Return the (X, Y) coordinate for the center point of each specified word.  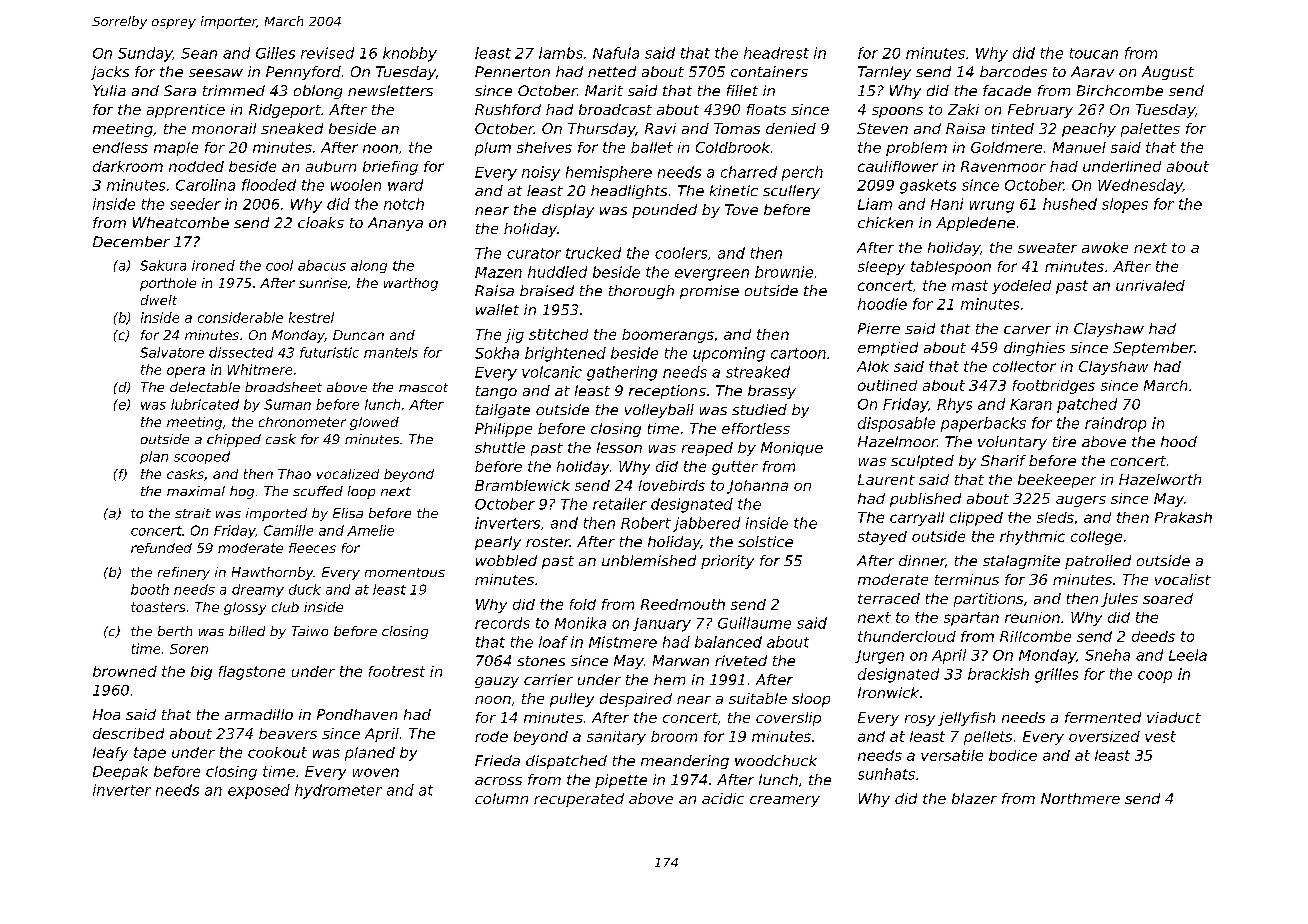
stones (541, 661)
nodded (196, 166)
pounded (664, 211)
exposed (259, 791)
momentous (405, 572)
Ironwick (888, 692)
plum (493, 149)
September (1154, 349)
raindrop (1115, 424)
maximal (196, 491)
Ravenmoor (1003, 166)
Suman (287, 404)
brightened (565, 354)
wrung (992, 207)
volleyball (659, 411)
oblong (318, 92)
